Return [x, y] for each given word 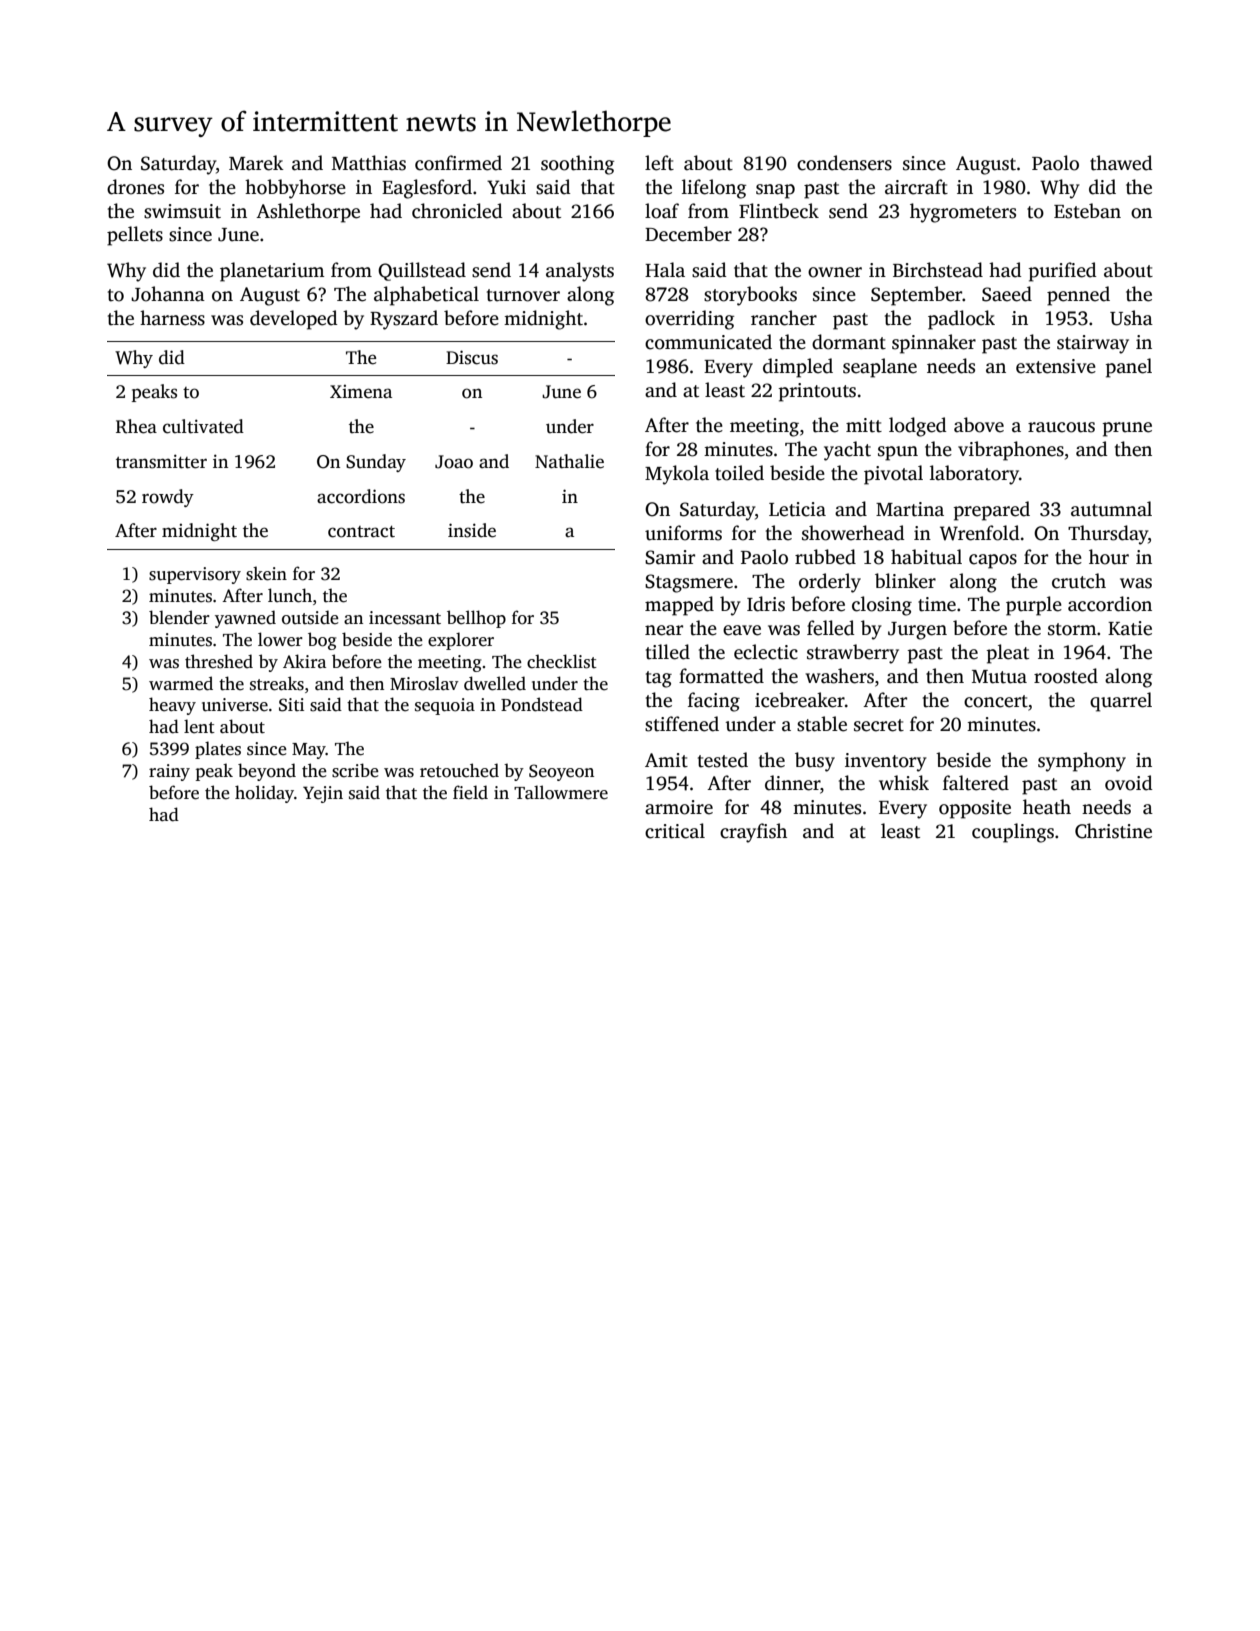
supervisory [195, 575]
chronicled [457, 211]
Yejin [323, 794]
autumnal [1111, 509]
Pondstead [542, 704]
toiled [739, 473]
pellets [135, 236]
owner [835, 272]
